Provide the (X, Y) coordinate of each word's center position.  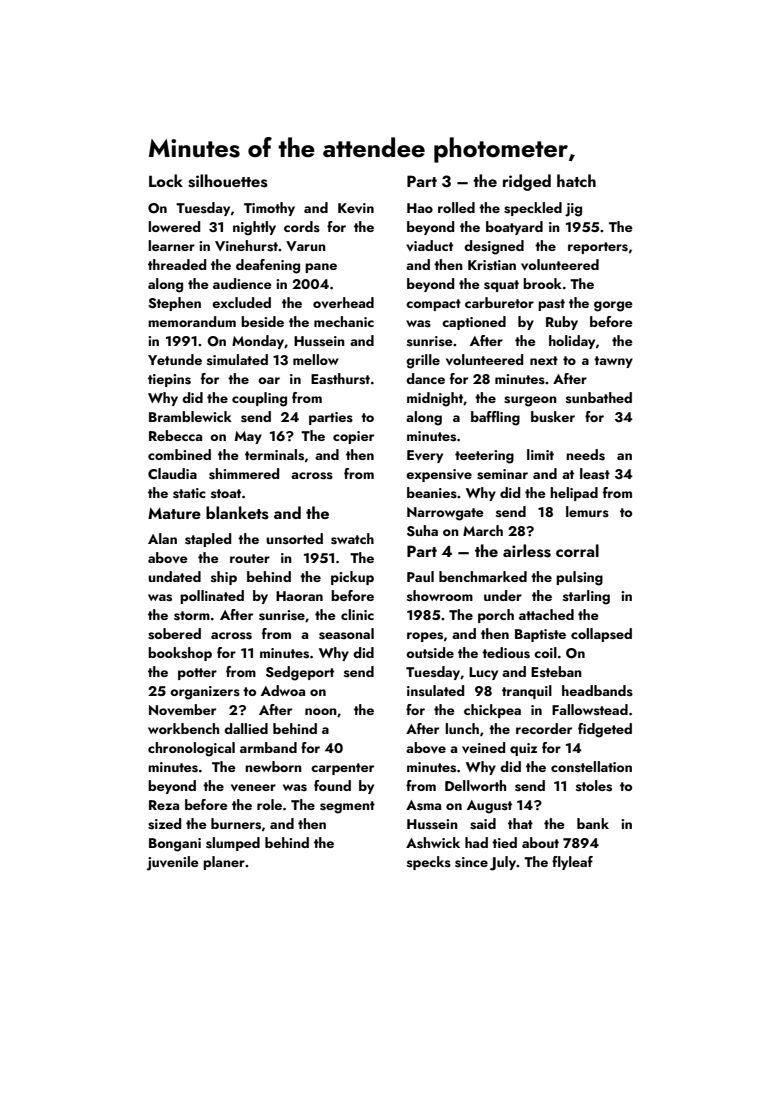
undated (174, 576)
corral (577, 550)
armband (268, 747)
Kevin (356, 208)
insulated (435, 691)
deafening (268, 266)
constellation (591, 767)
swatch (352, 539)
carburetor (499, 302)
